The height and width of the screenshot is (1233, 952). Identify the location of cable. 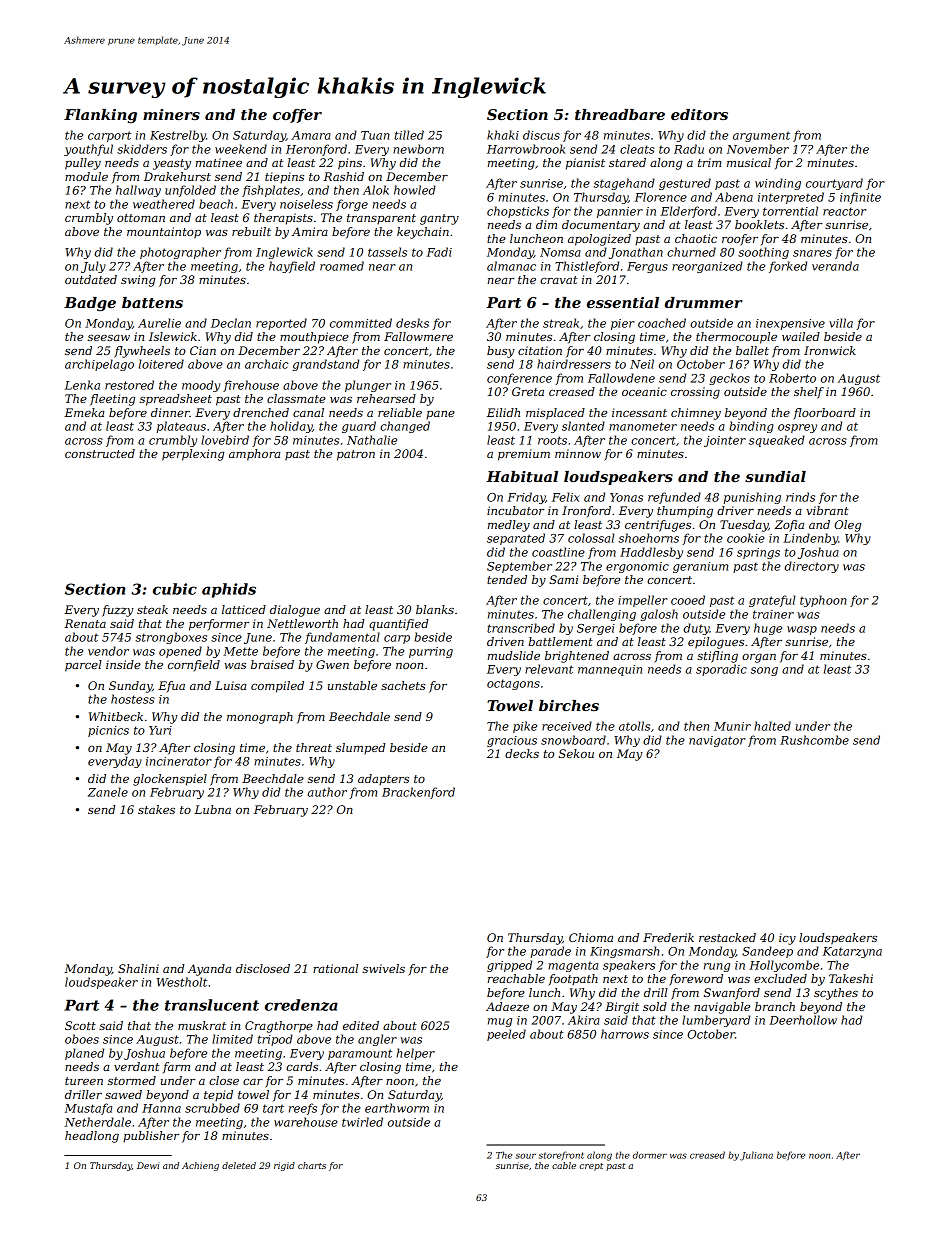
(564, 1165).
